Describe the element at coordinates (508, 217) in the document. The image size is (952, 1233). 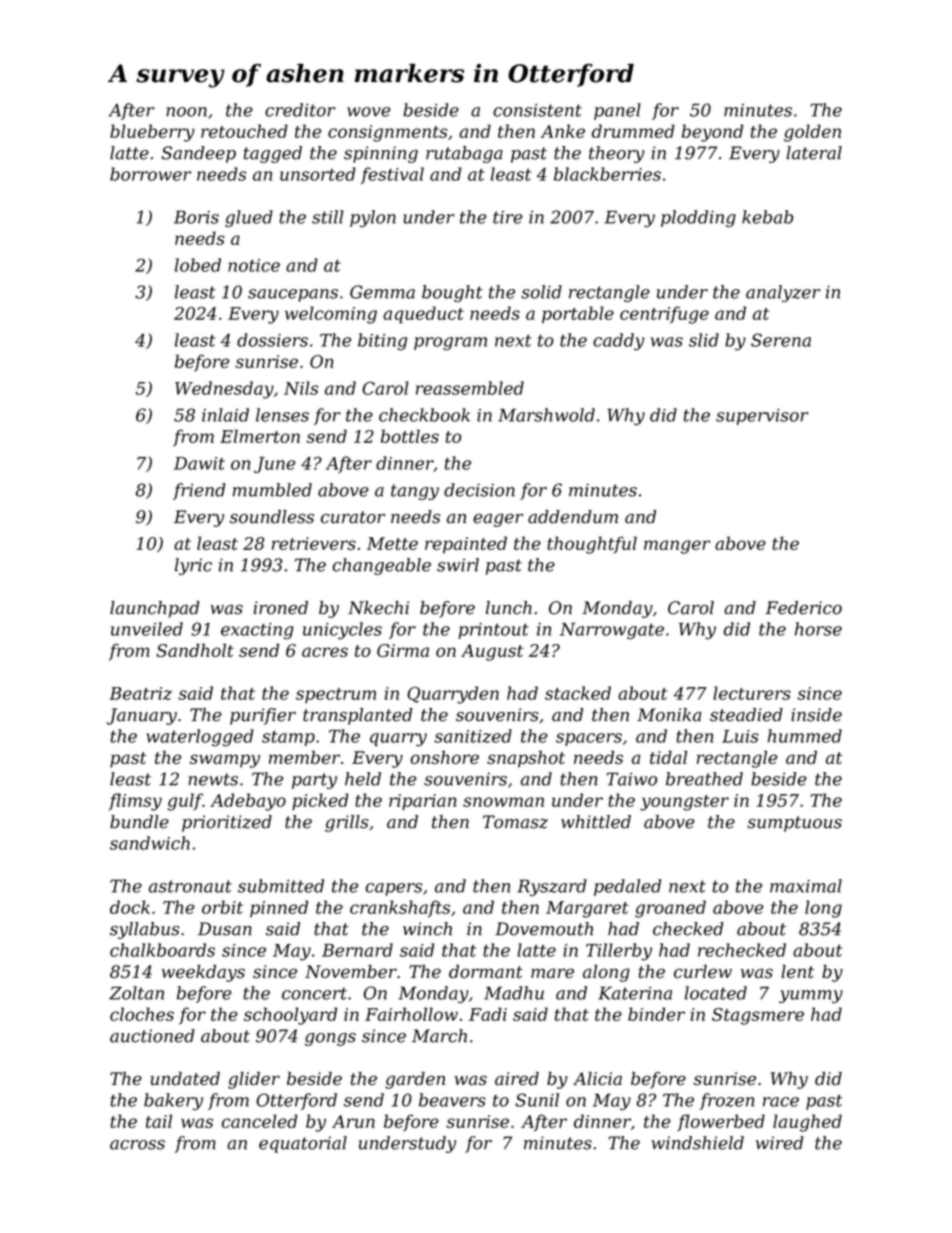
I see `tire` at that location.
